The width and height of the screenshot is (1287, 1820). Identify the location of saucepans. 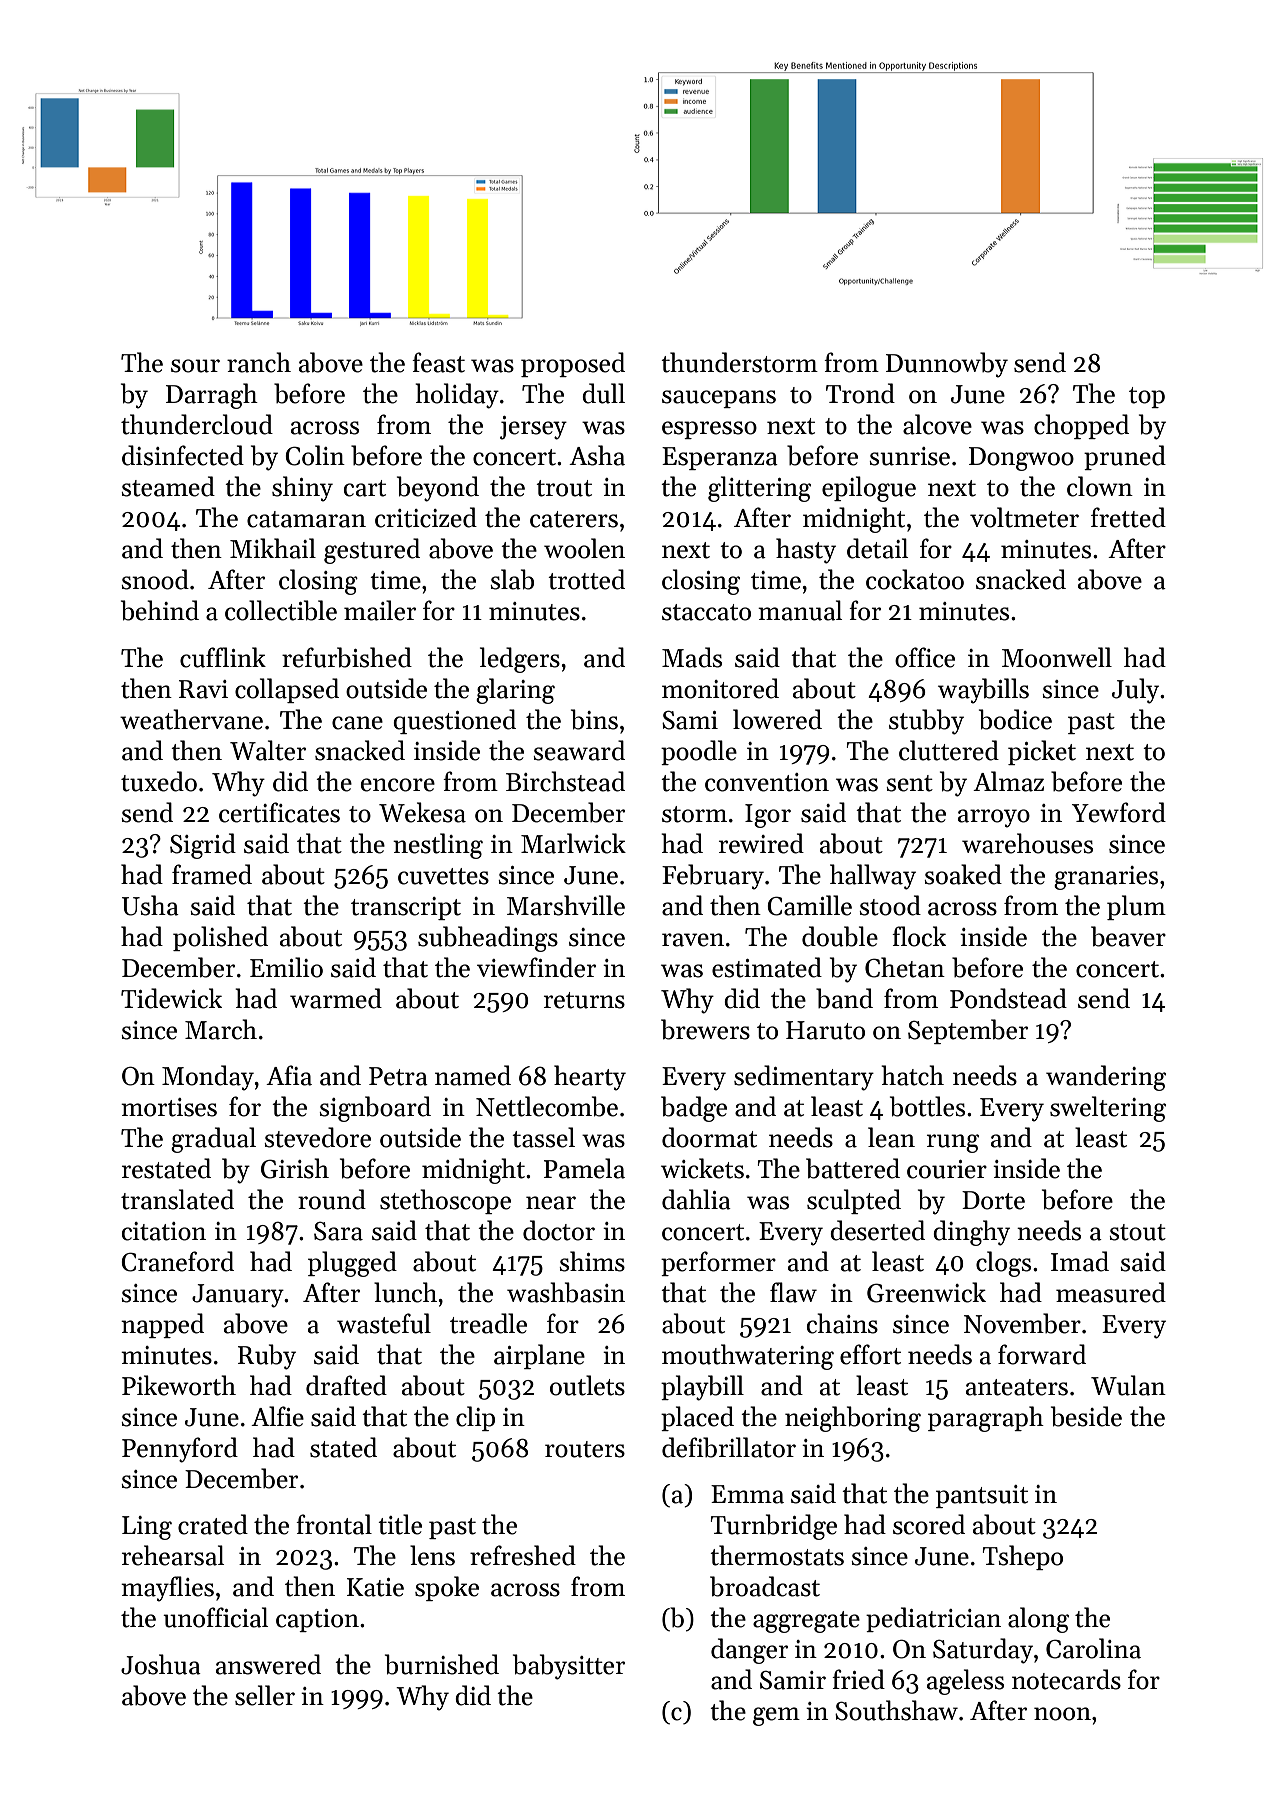
(719, 399).
